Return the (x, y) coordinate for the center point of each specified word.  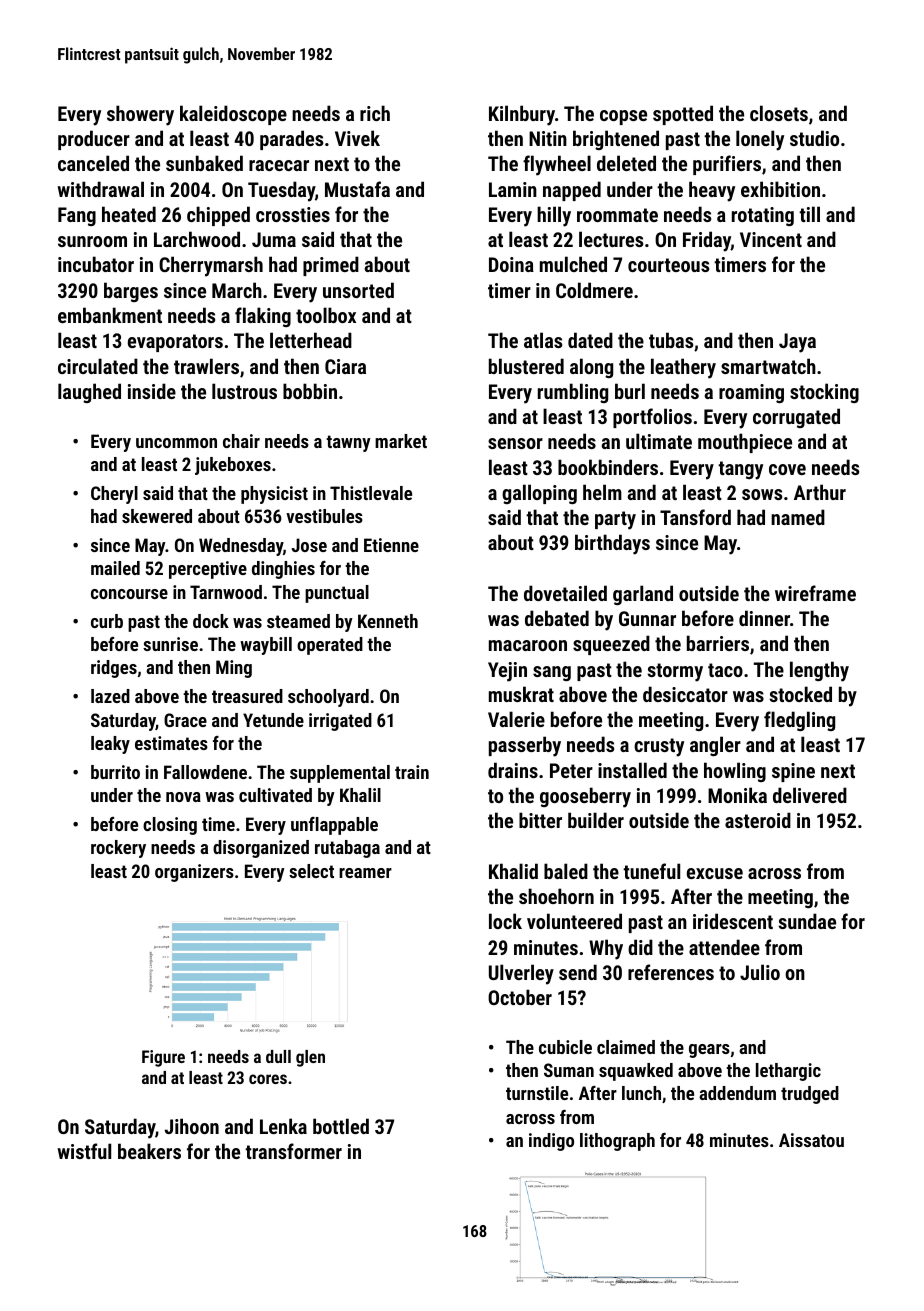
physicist (274, 495)
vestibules (324, 516)
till (809, 214)
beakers (149, 1151)
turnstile (537, 1093)
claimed (626, 1047)
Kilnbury (522, 115)
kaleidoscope (233, 115)
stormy (675, 672)
